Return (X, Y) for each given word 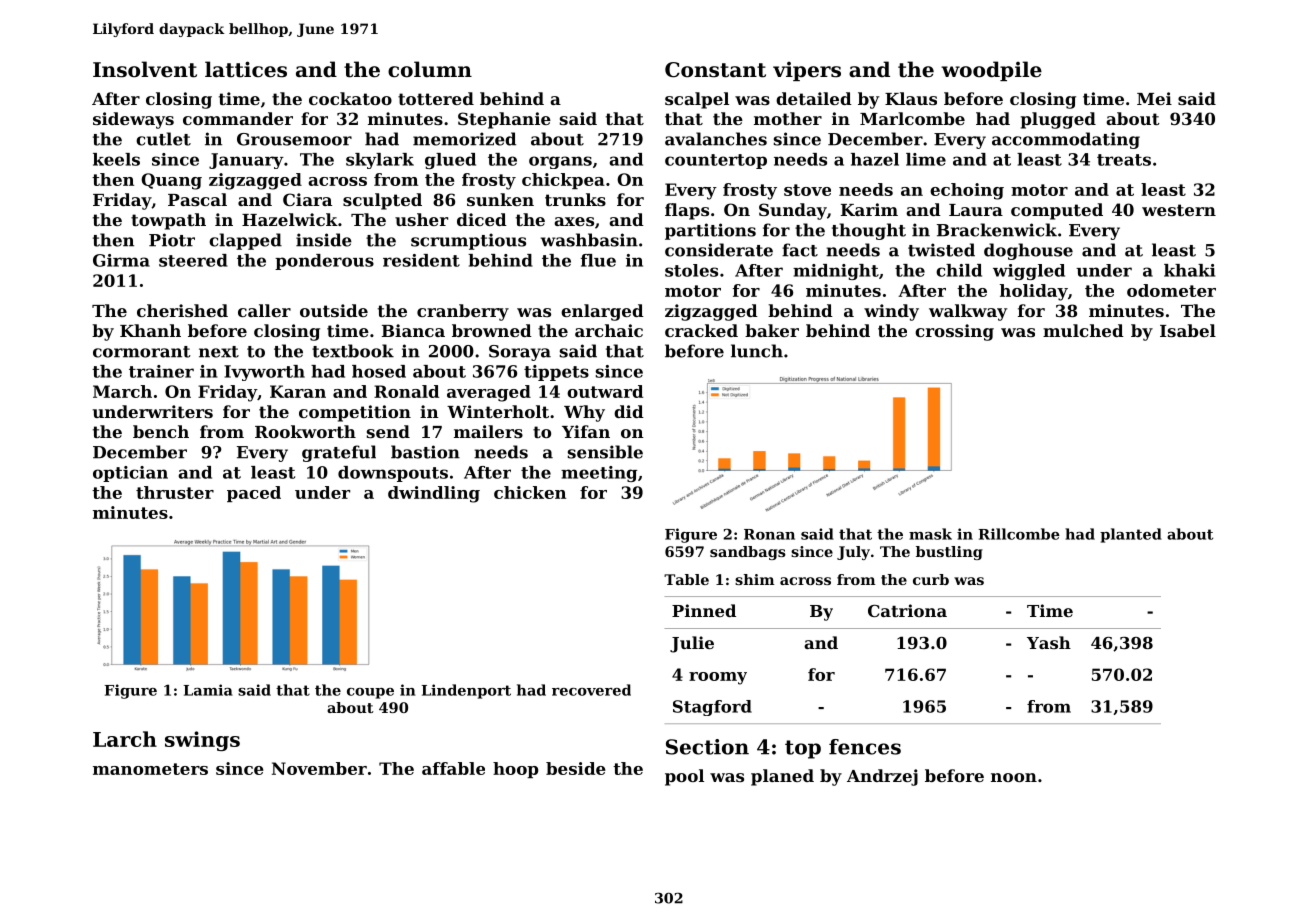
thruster (175, 492)
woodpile (991, 71)
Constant (715, 70)
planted (1131, 535)
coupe (370, 693)
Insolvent (145, 69)
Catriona (907, 610)
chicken (530, 492)
